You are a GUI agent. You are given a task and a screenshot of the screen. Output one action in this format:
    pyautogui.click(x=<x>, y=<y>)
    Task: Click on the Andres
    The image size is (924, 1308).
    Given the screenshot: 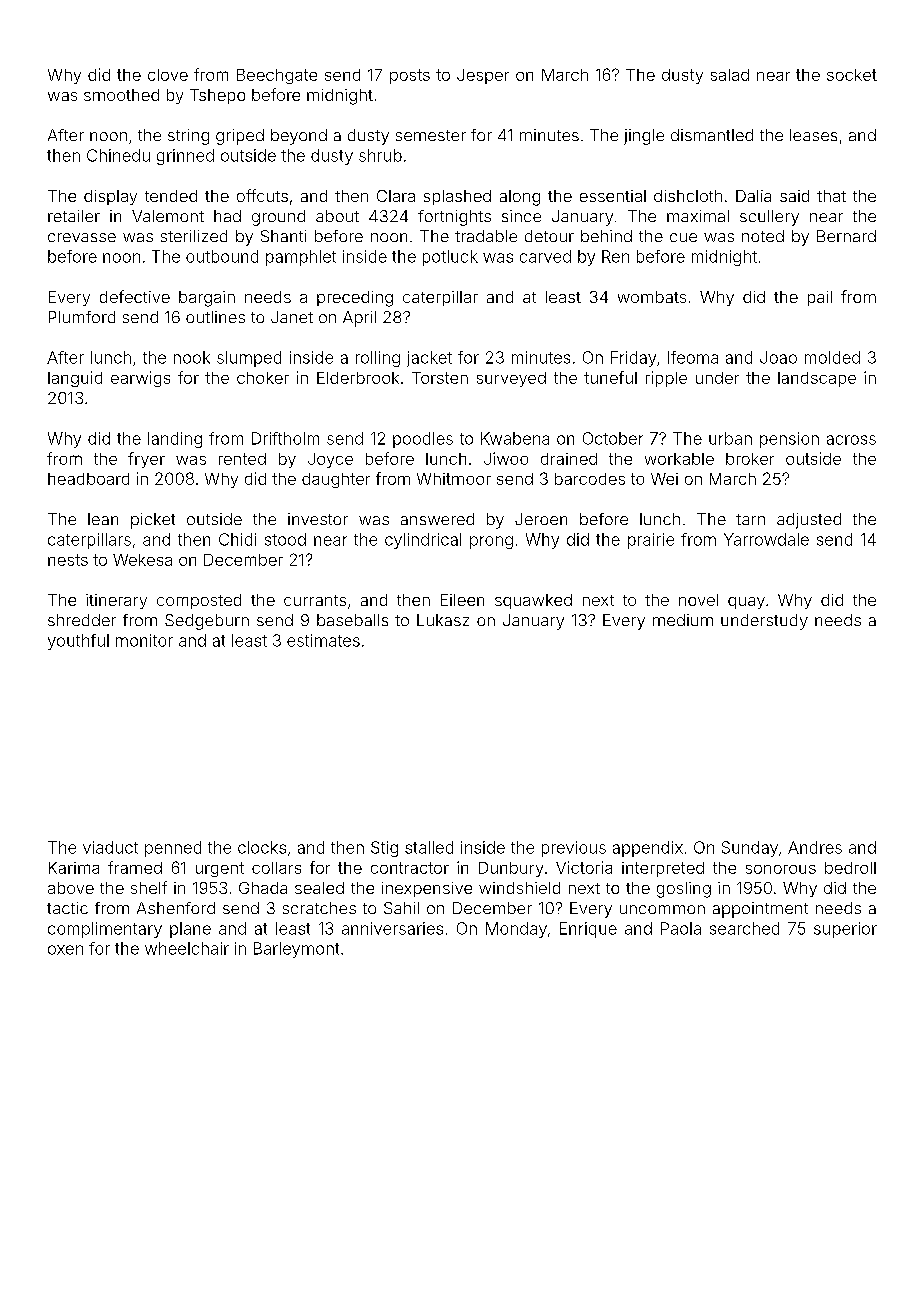 What is the action you would take?
    pyautogui.click(x=815, y=847)
